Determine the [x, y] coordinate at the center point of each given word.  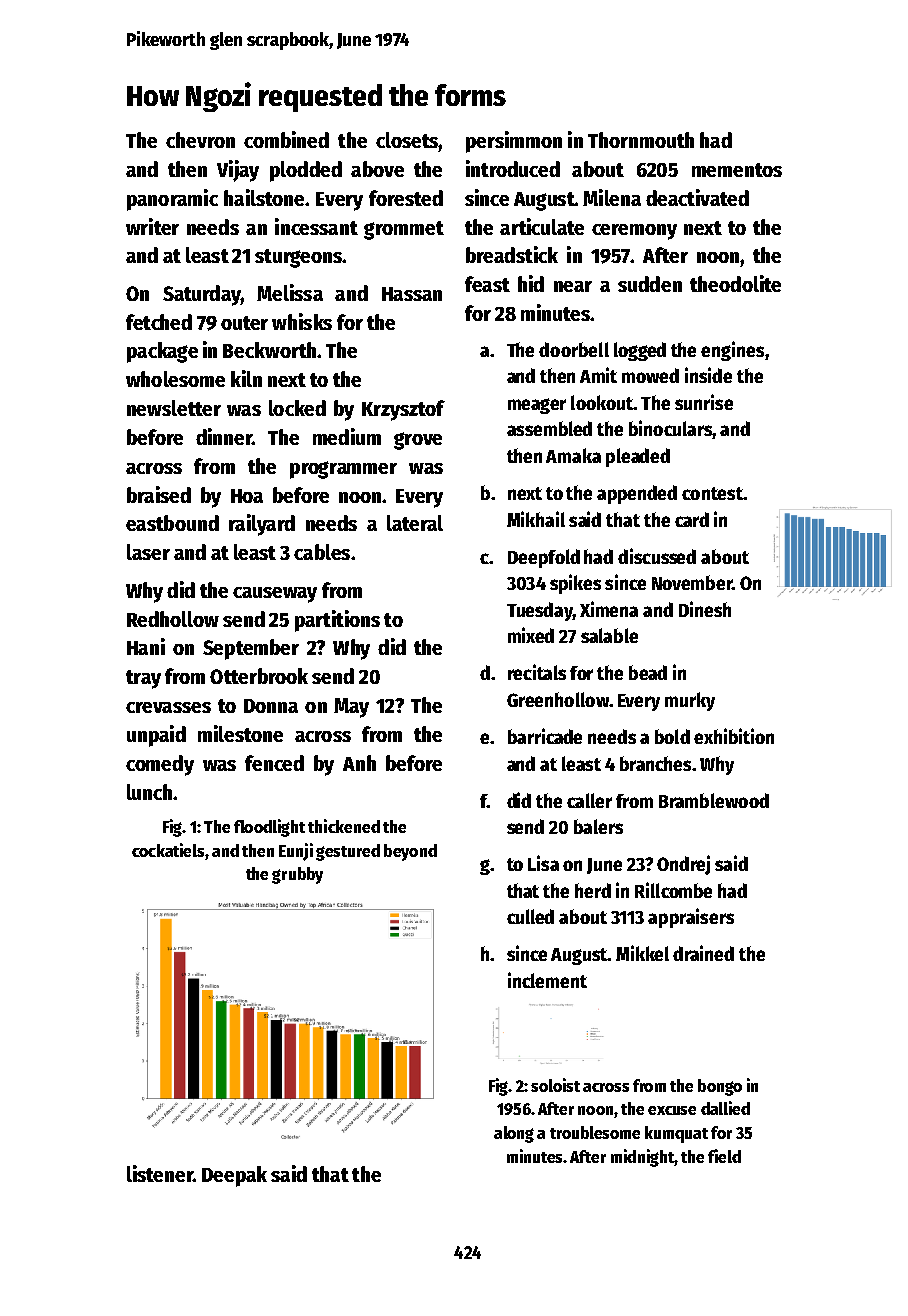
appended [637, 494]
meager [537, 406]
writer [152, 226]
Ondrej [683, 865]
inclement [547, 980]
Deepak [234, 1176]
